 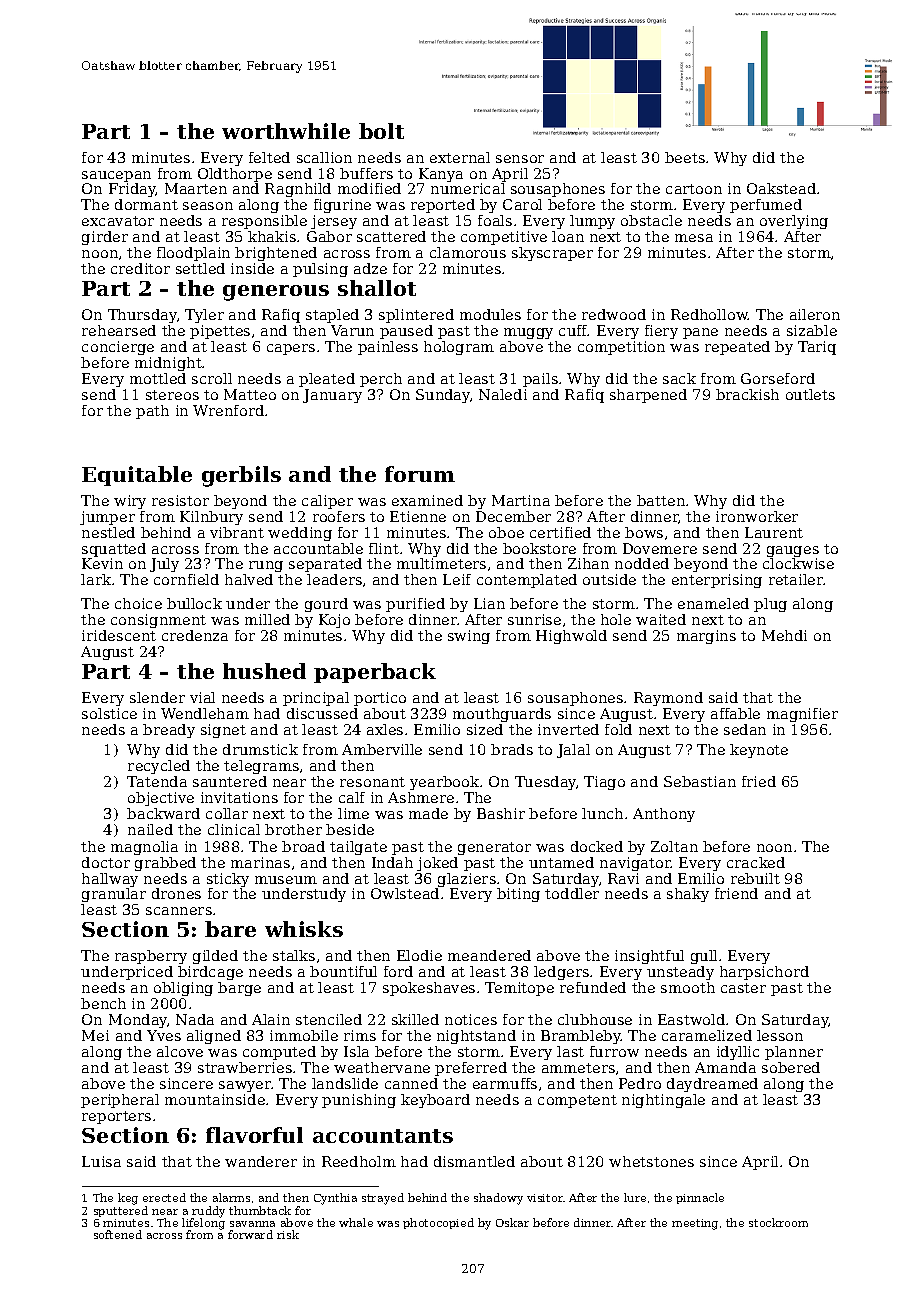 I want to click on erected, so click(x=164, y=1197).
